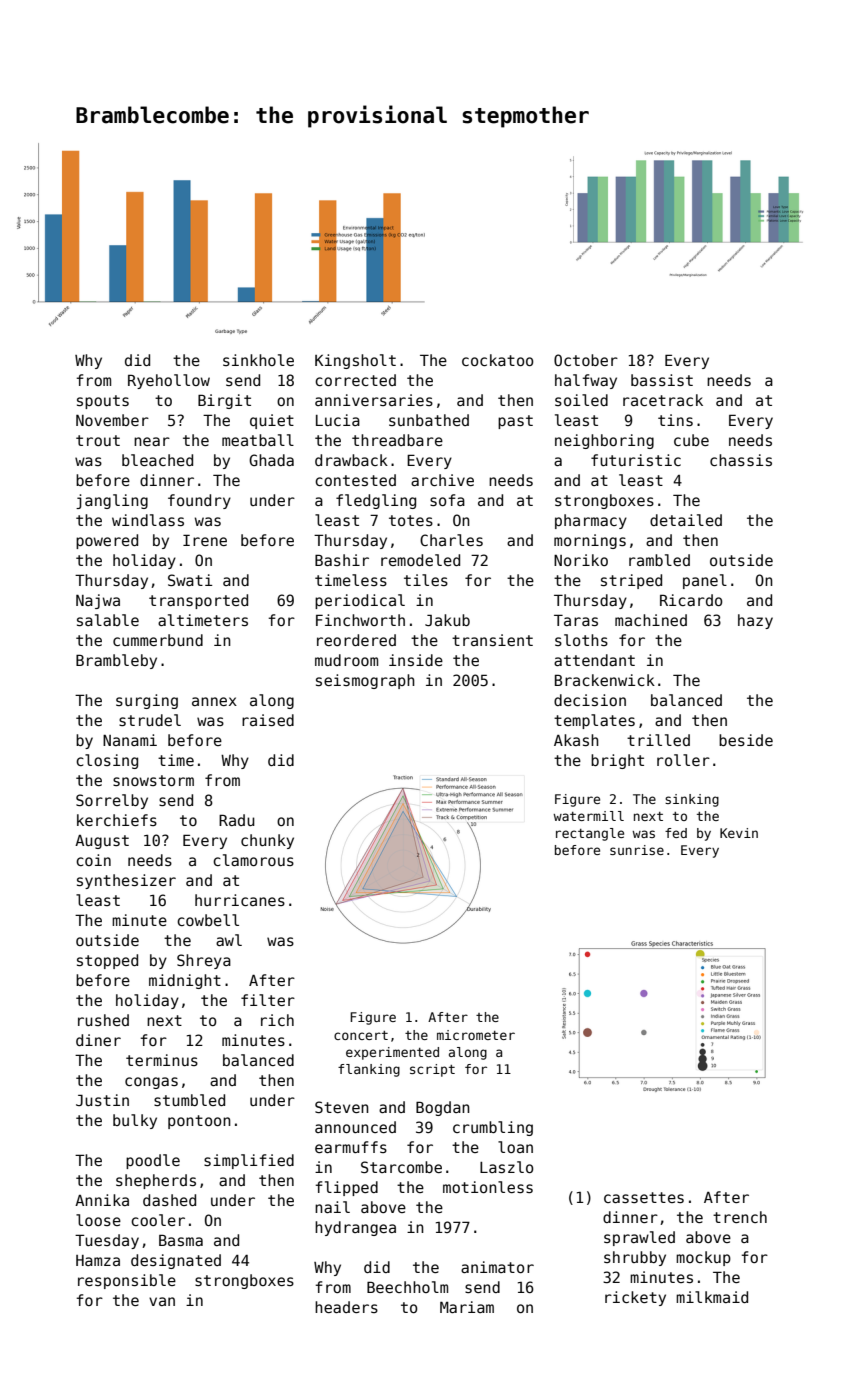 The width and height of the image is (849, 1400). Describe the element at coordinates (746, 740) in the image. I see `beside` at that location.
